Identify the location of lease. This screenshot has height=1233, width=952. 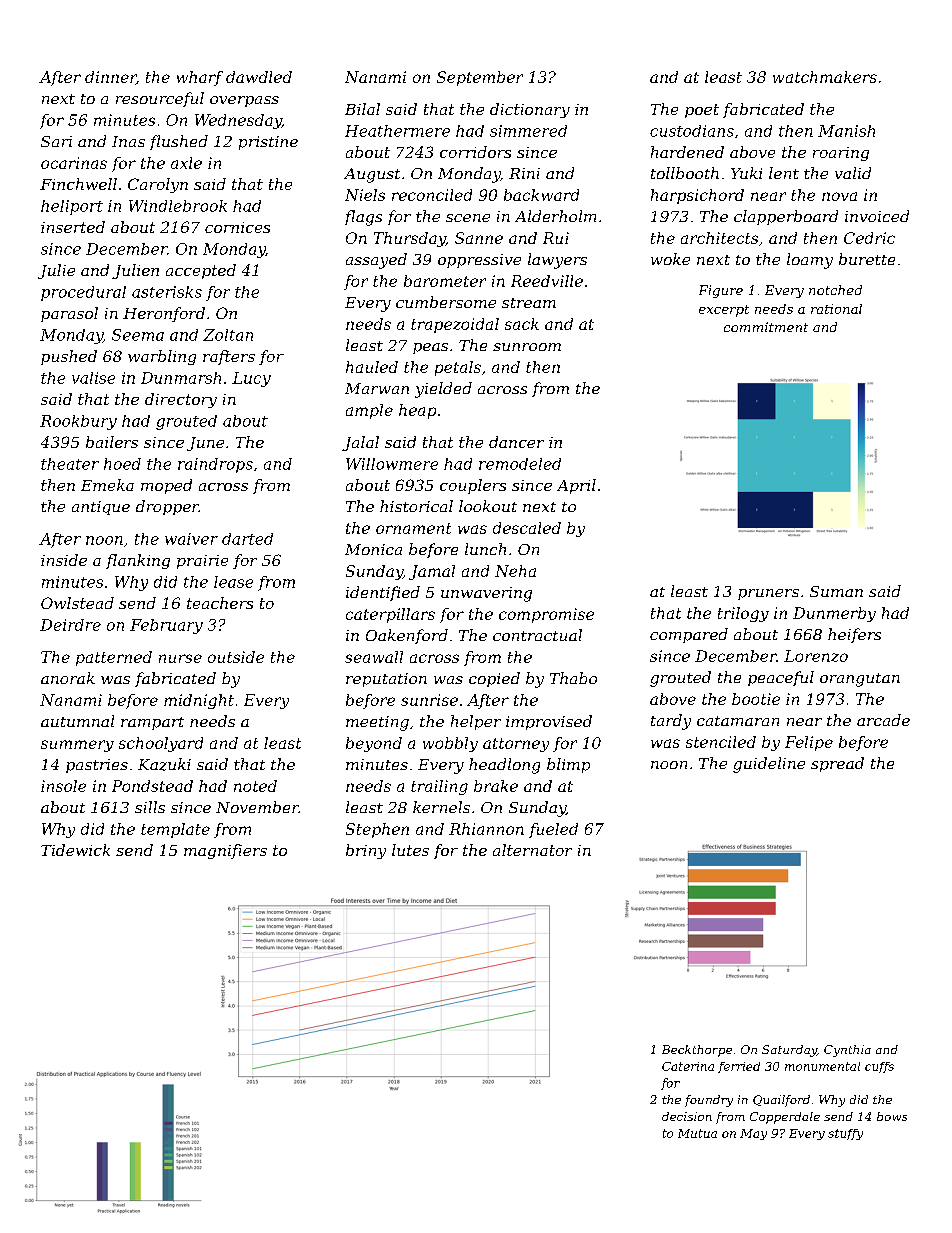
(233, 582).
